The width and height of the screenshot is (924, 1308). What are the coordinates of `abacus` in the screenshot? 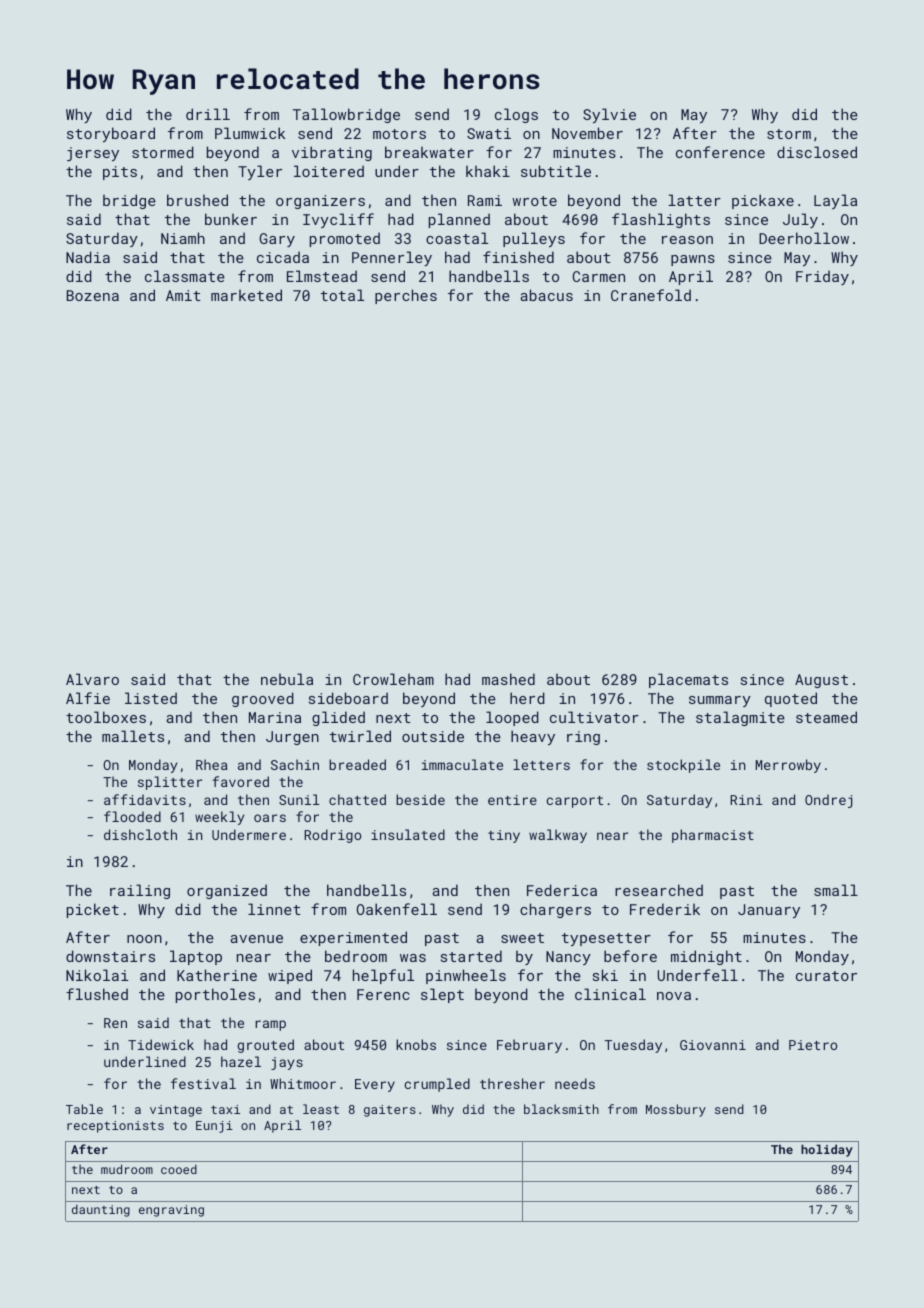 It's located at (546, 295).
